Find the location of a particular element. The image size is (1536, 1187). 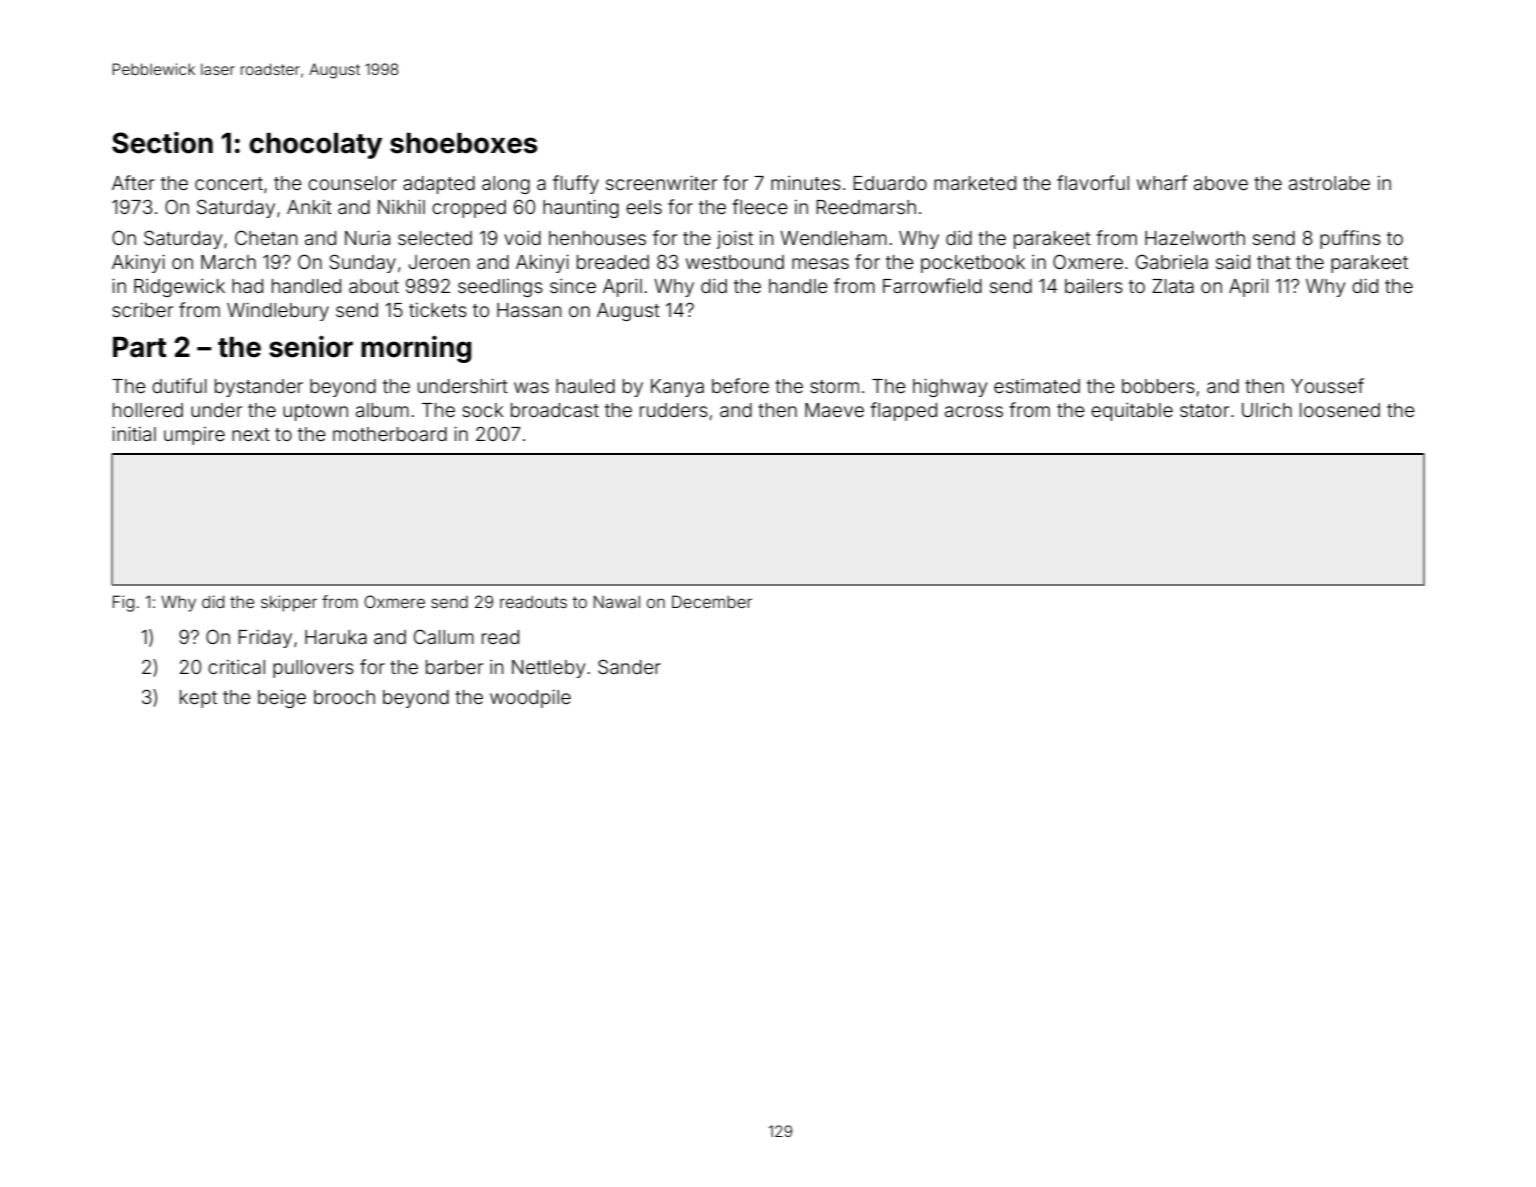

motherboard is located at coordinates (390, 434).
